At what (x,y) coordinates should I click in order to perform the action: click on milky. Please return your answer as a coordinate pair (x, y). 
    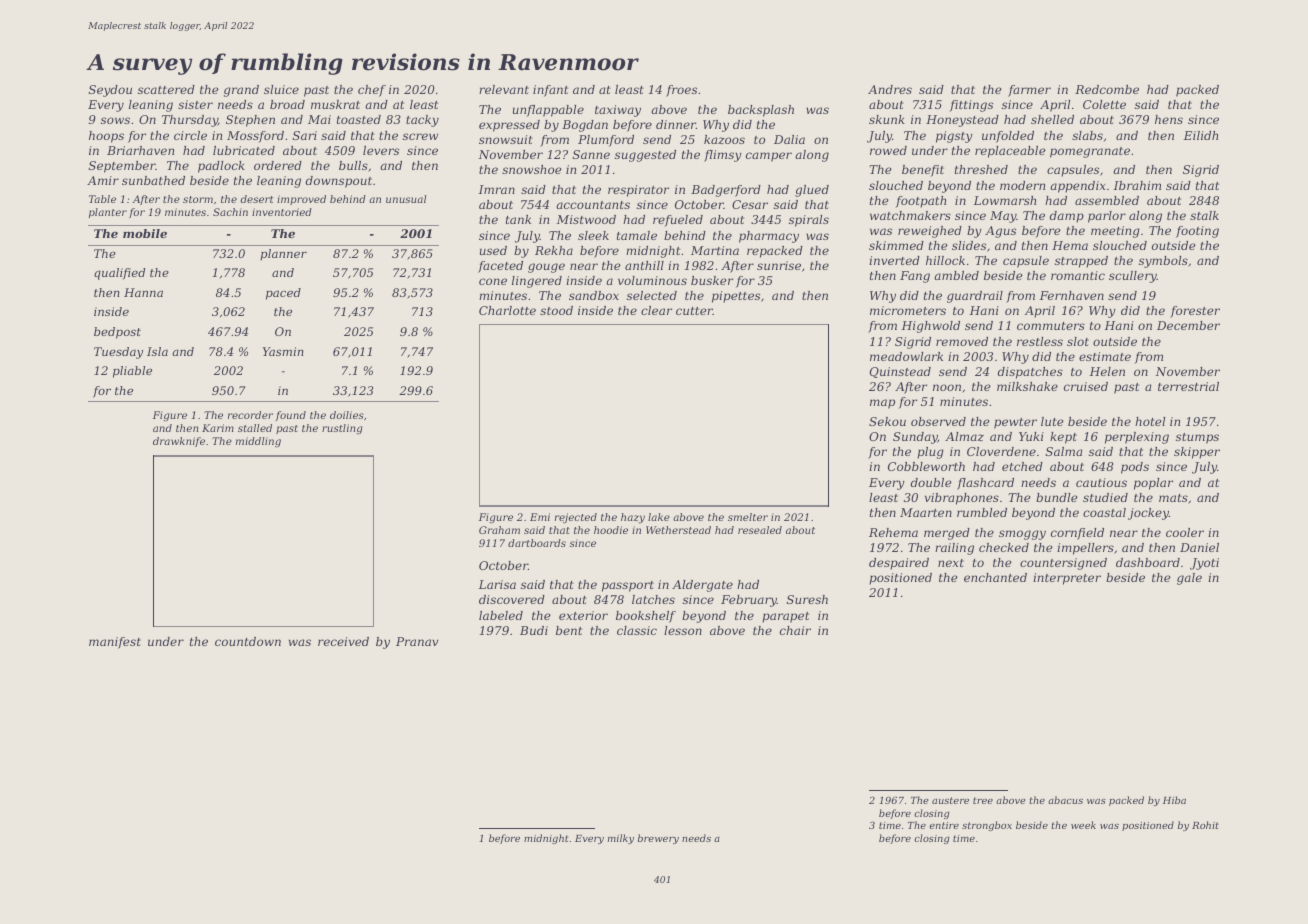
    Looking at the image, I should click on (621, 839).
